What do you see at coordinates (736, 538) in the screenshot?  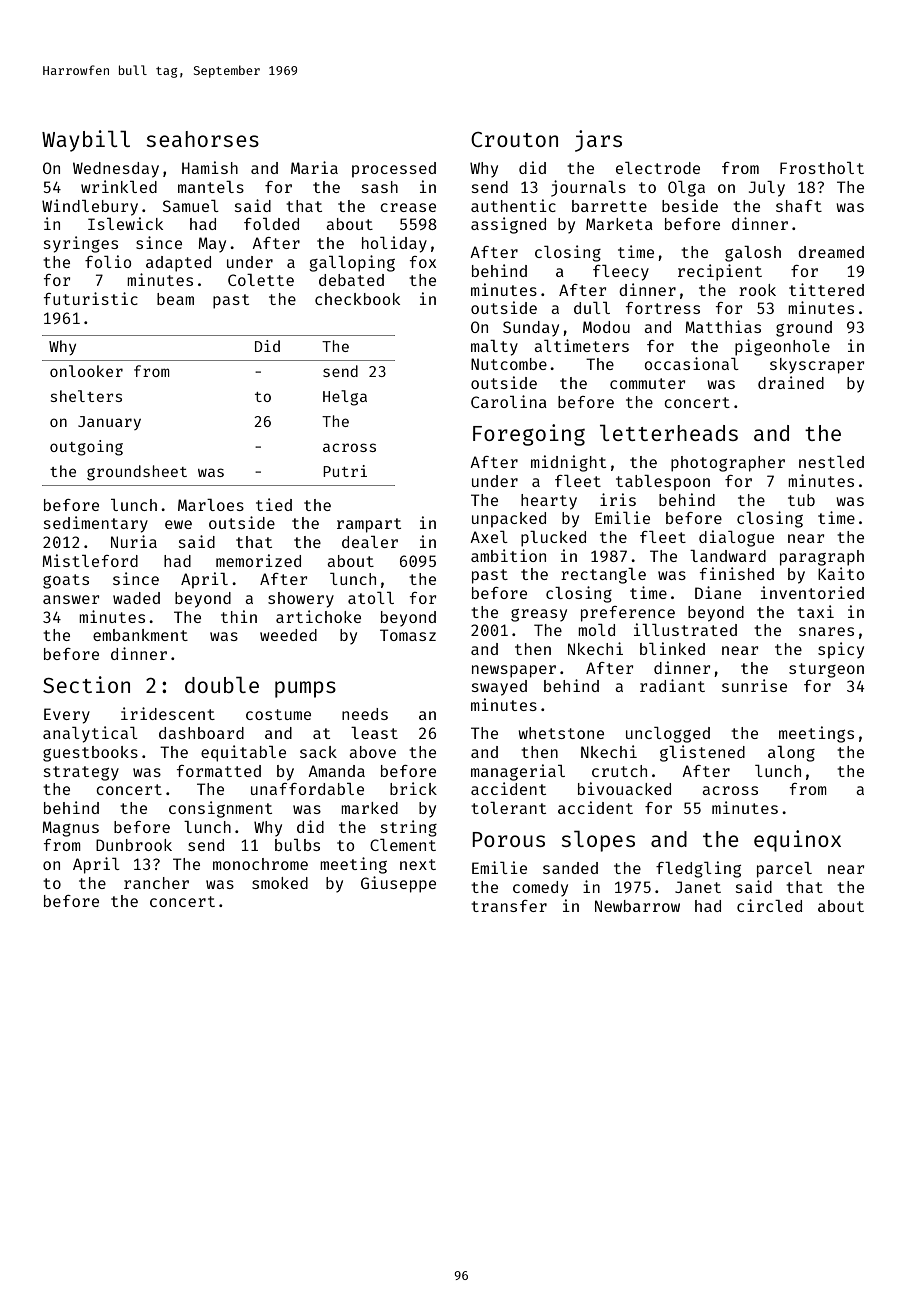 I see `dialogue` at bounding box center [736, 538].
